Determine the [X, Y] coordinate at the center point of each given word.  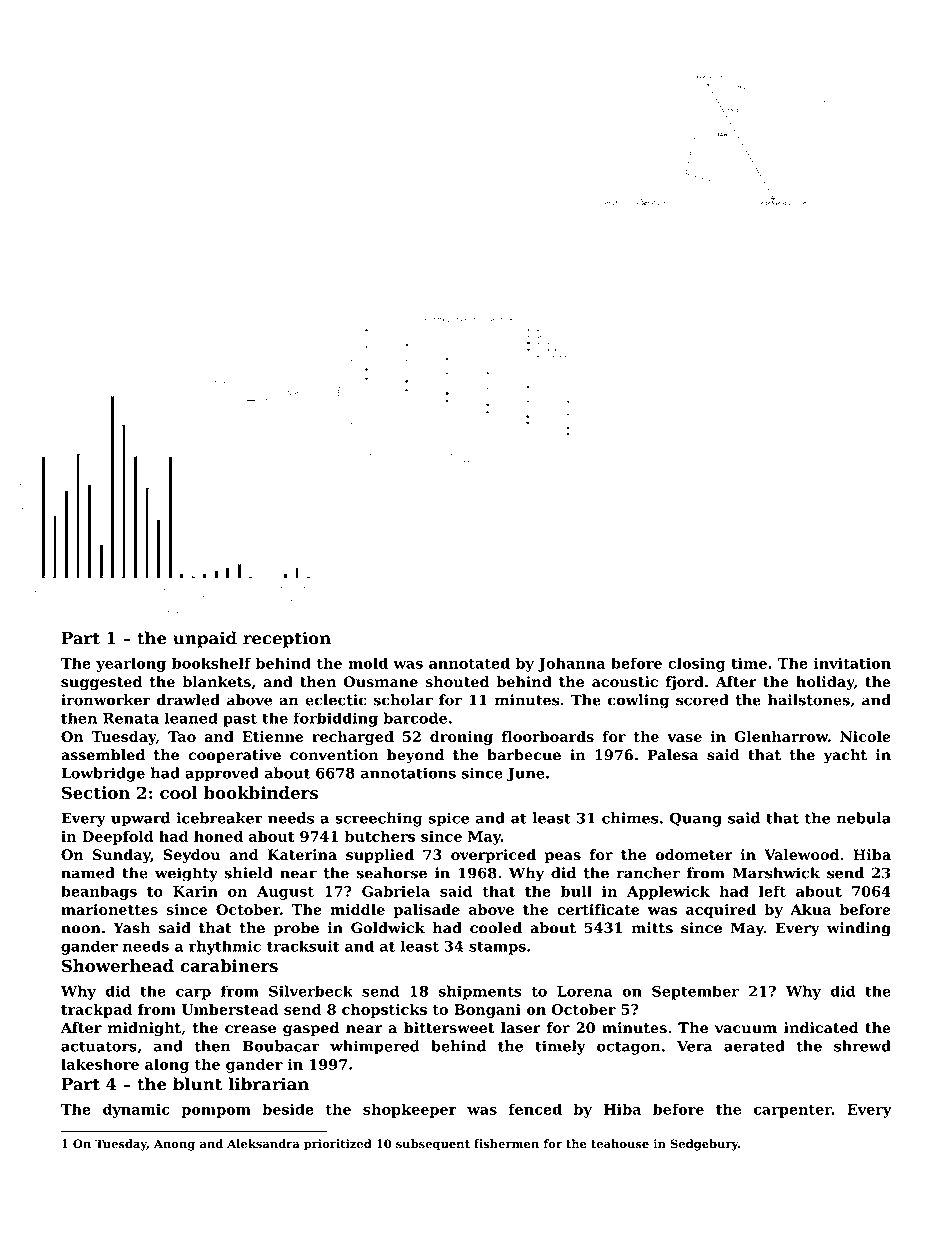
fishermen [506, 1144]
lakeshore [100, 1064]
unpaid [205, 639]
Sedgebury [704, 1145]
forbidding [336, 719]
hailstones [809, 700]
